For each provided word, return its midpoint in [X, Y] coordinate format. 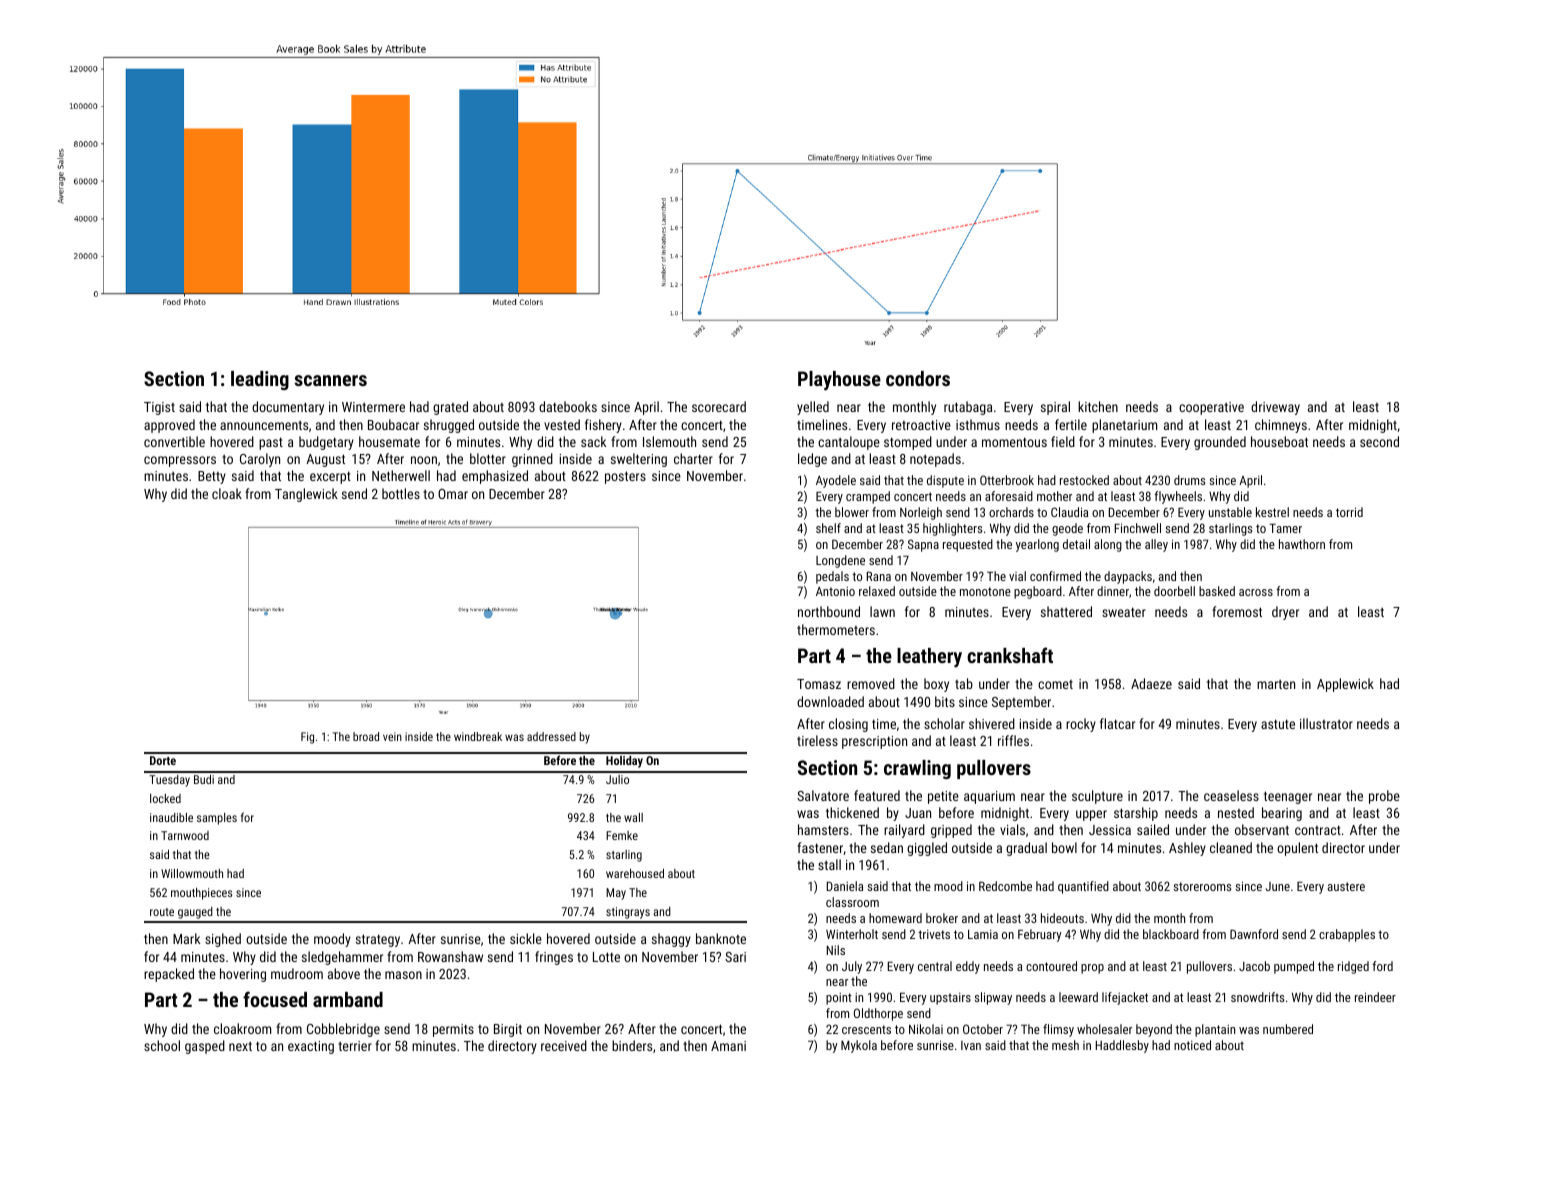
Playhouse [839, 381]
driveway [1275, 408]
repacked [169, 975]
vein [392, 736]
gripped [951, 831]
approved [169, 426]
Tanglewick [306, 495]
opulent [1297, 849]
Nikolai [926, 1029]
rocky [1081, 725]
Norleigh [921, 513]
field [1063, 441]
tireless [817, 740]
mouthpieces [201, 894]
